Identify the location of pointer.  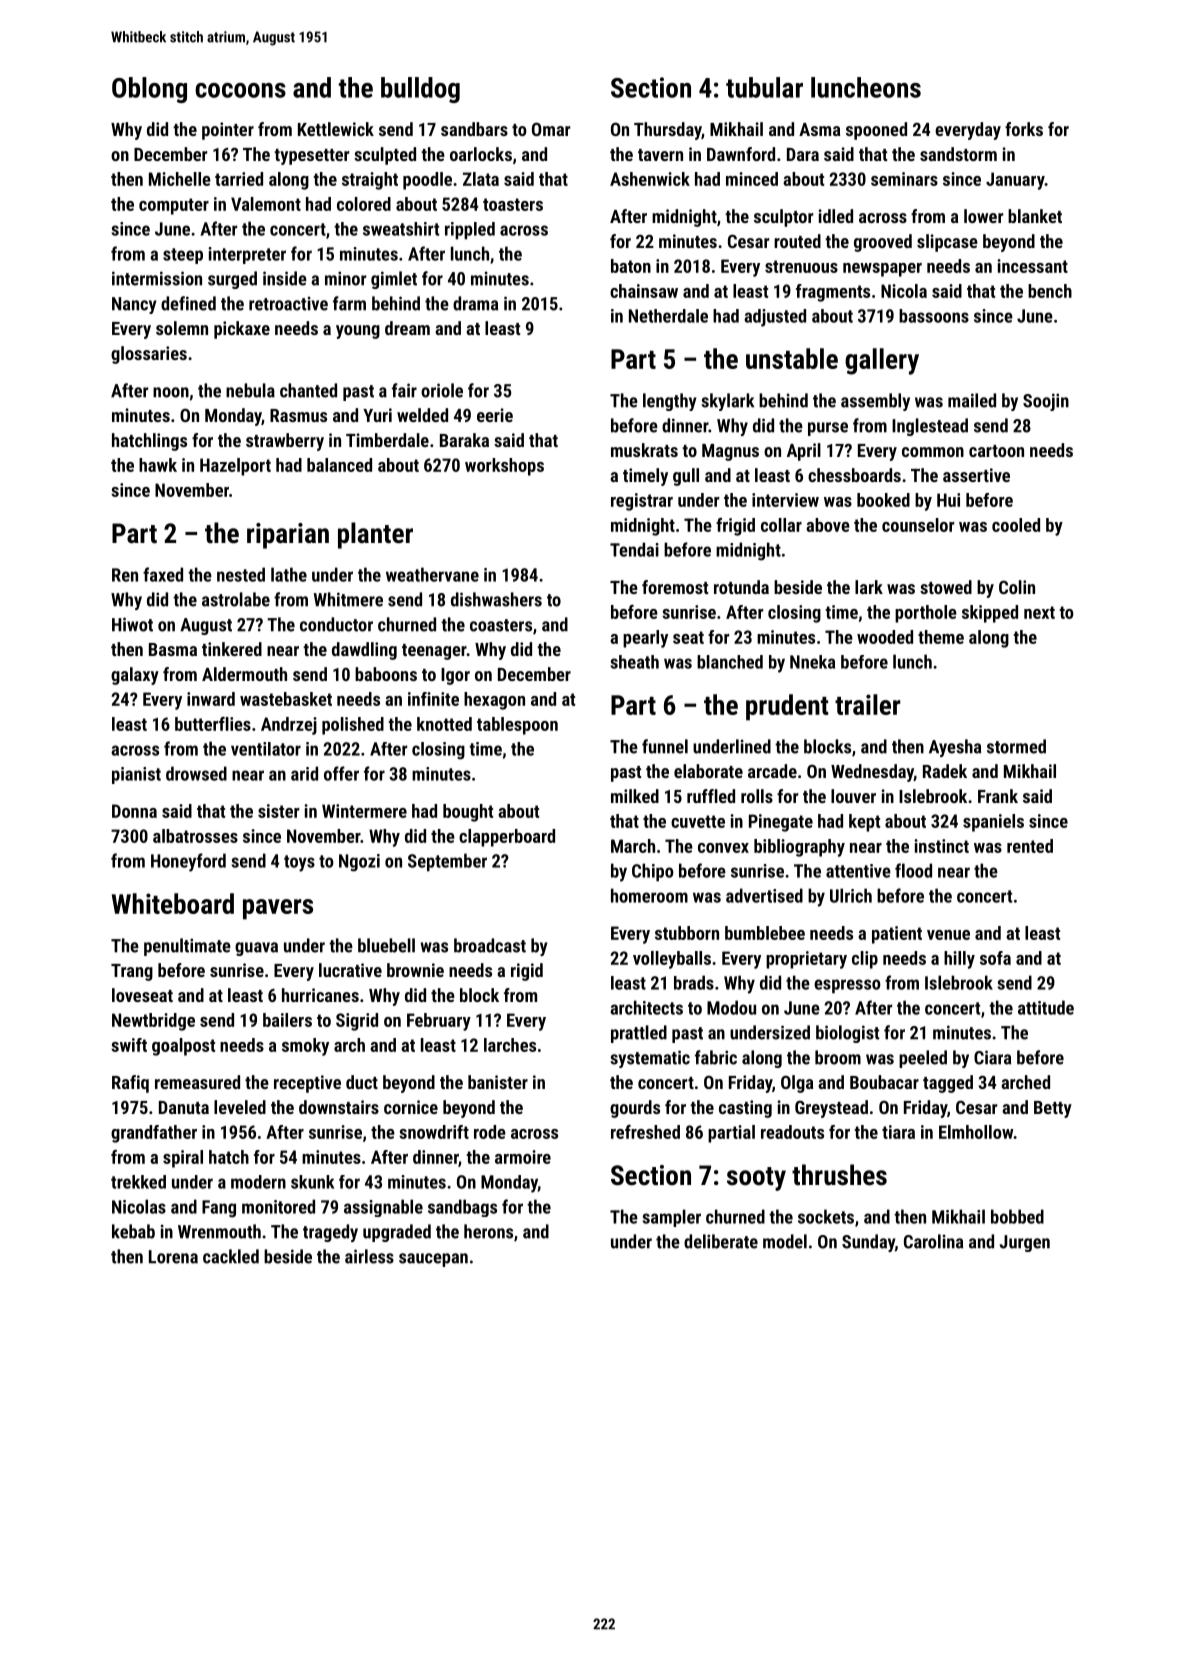
(228, 131).
